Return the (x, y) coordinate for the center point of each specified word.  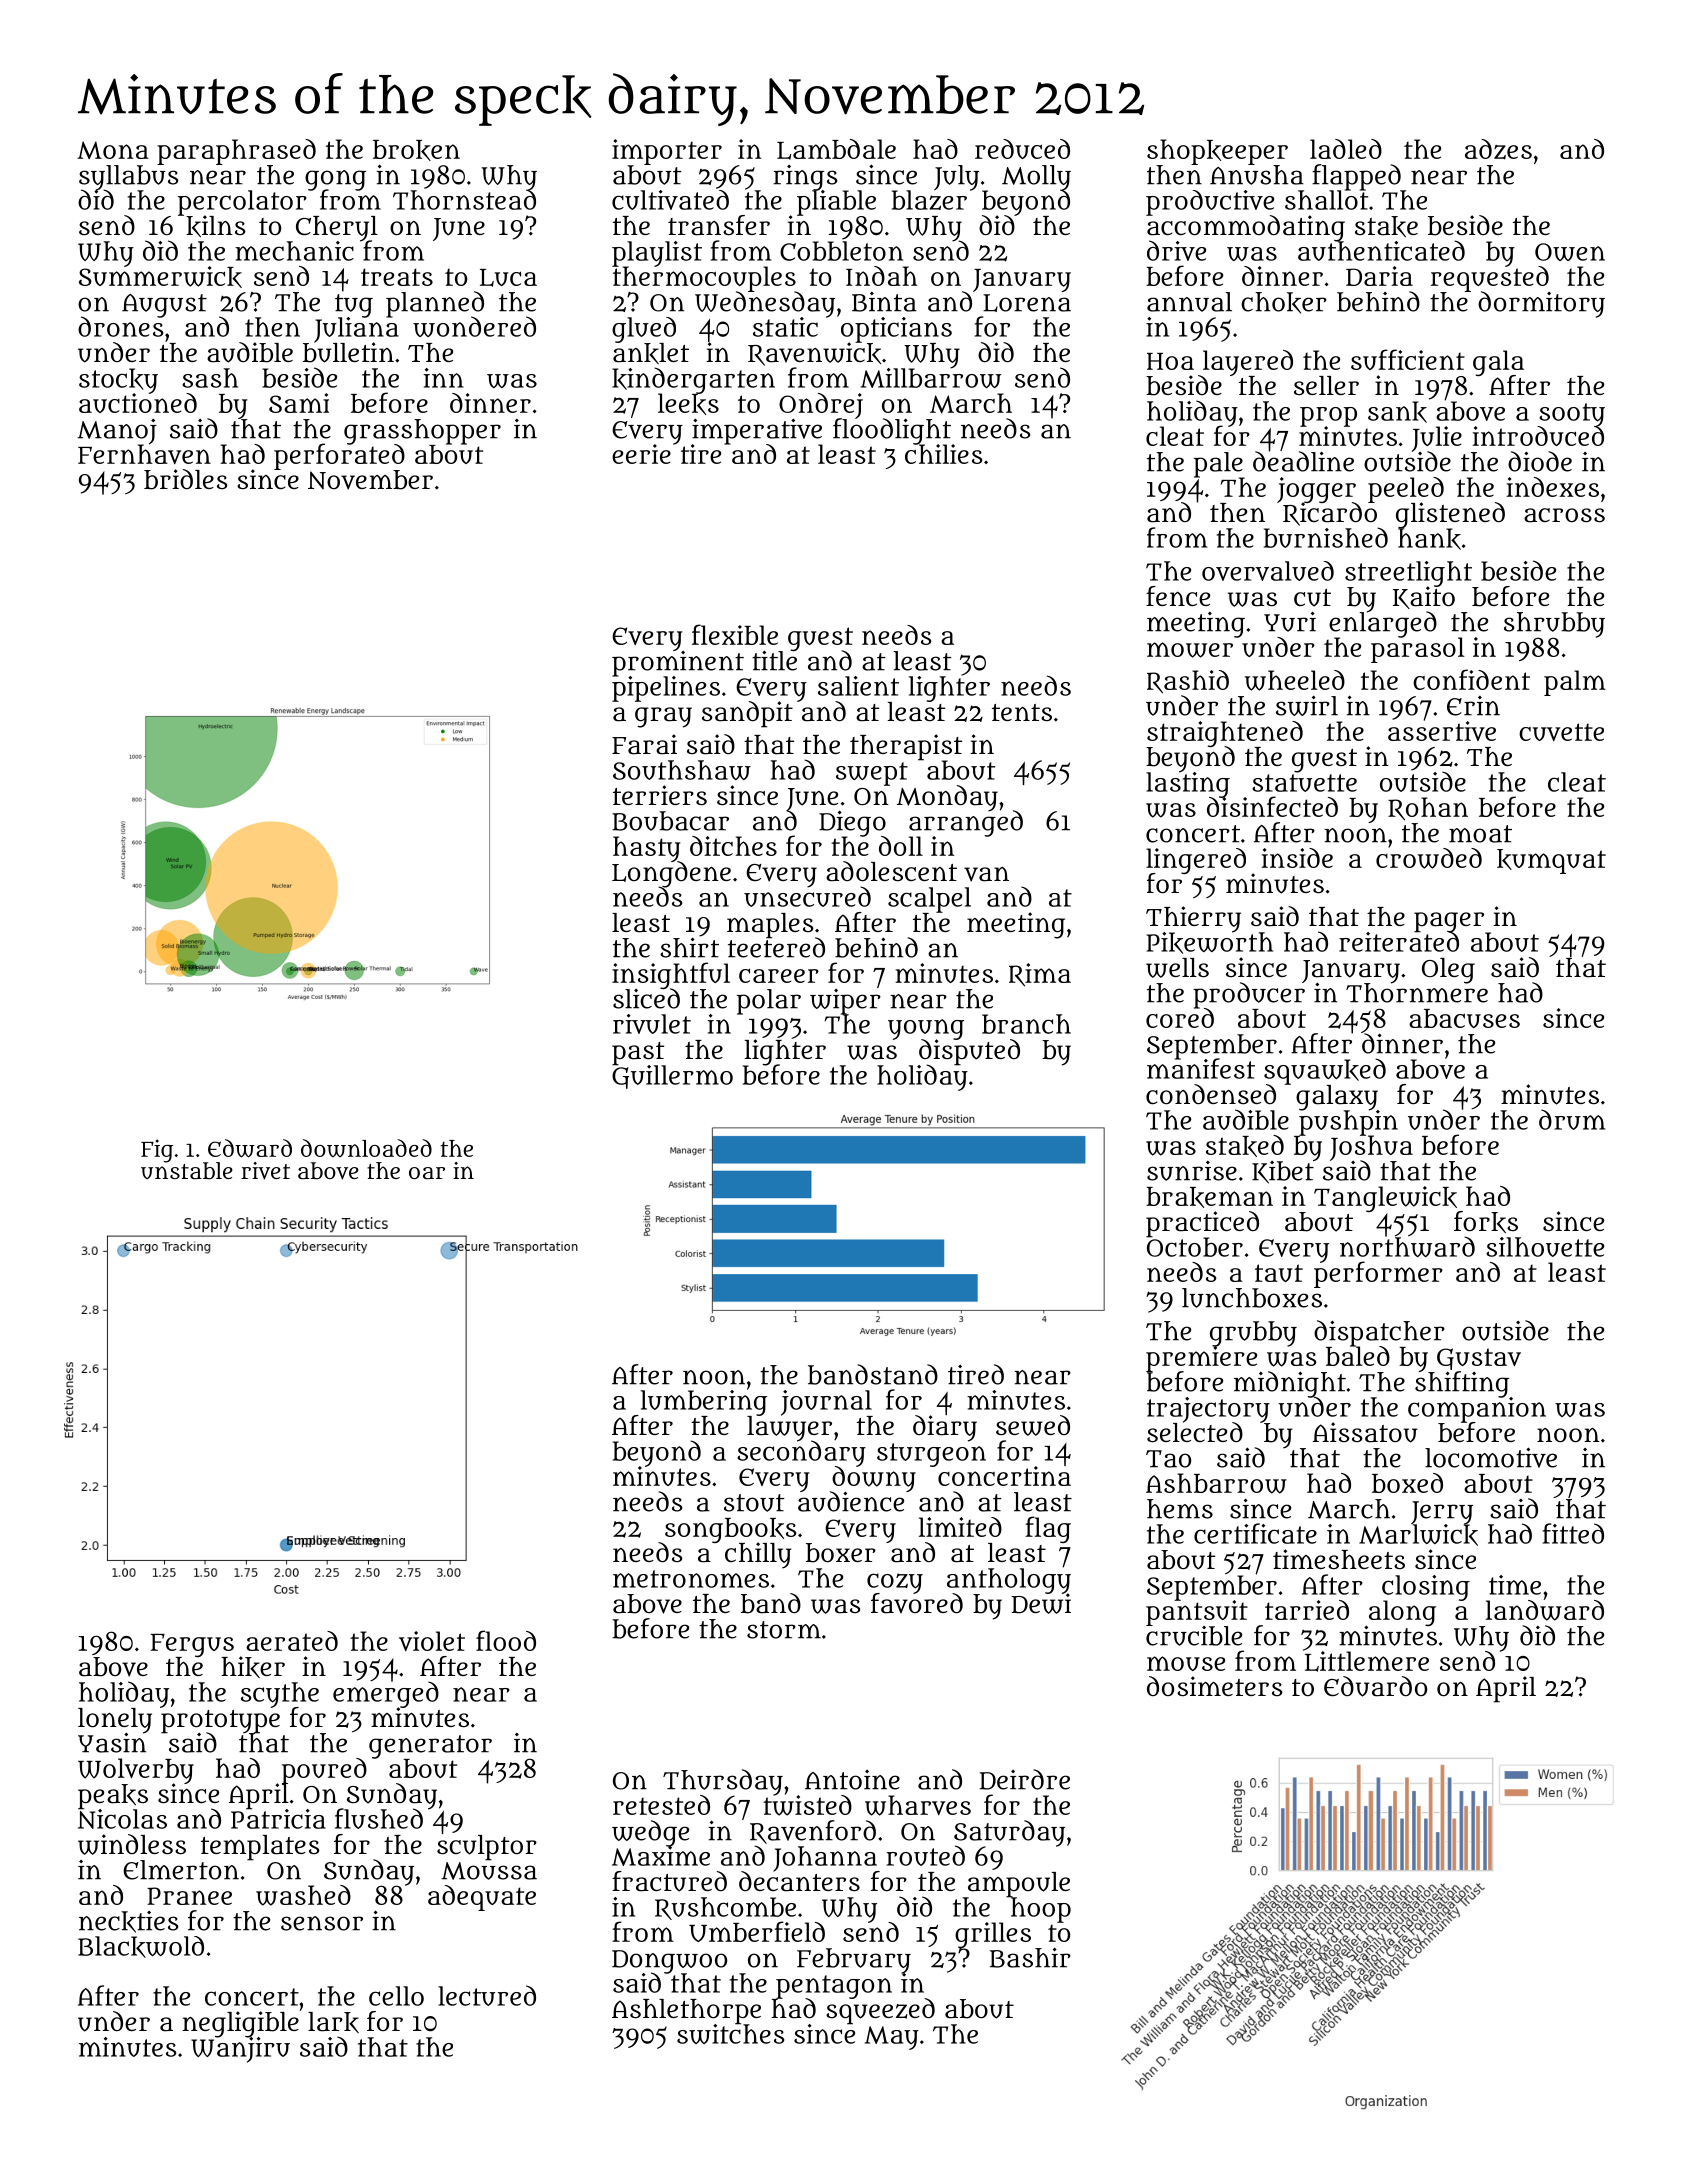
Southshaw (682, 770)
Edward (250, 1148)
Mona (113, 150)
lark (333, 2022)
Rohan (1428, 809)
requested (1490, 279)
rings (805, 177)
